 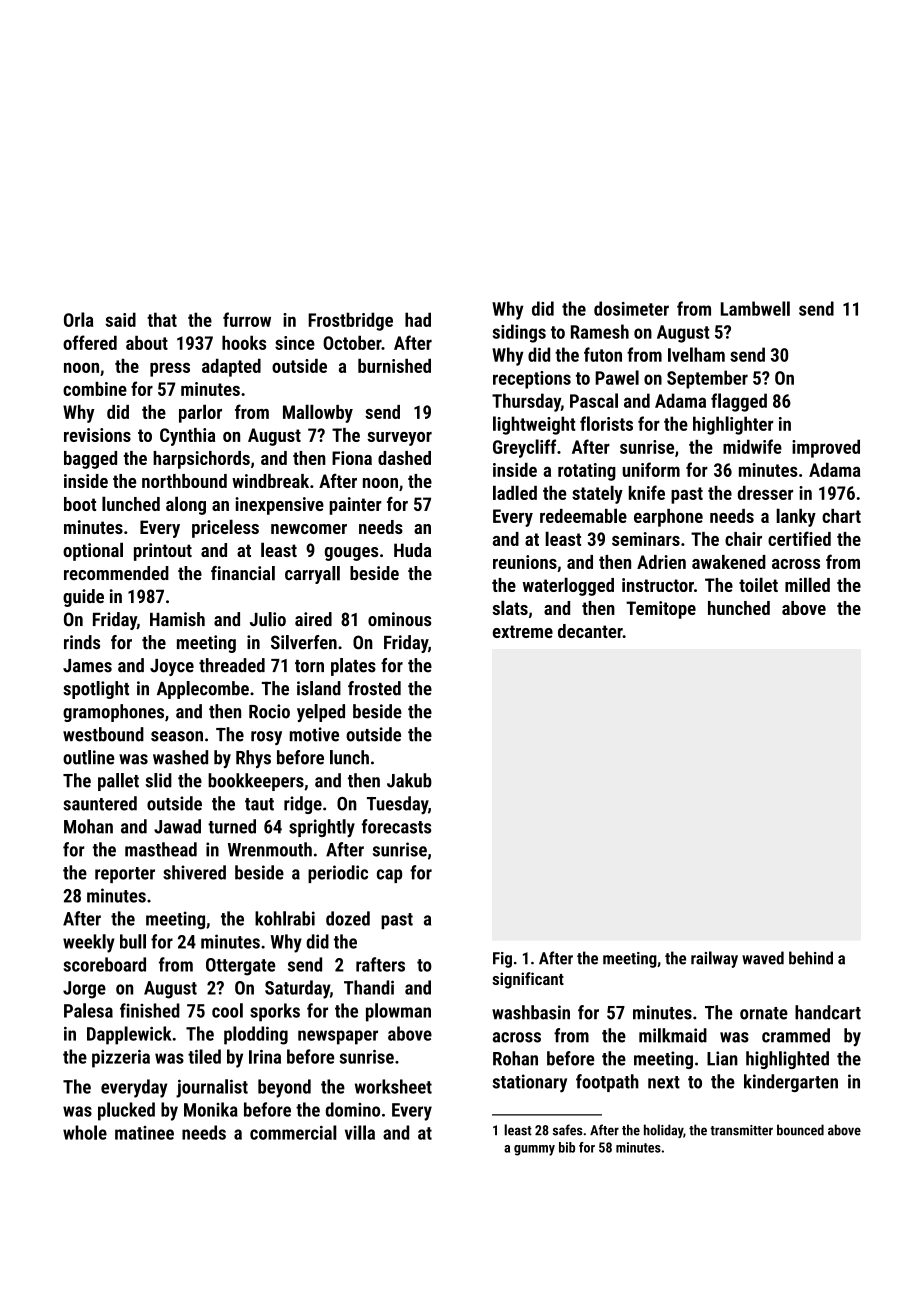 I want to click on Greycliff, so click(x=524, y=448).
